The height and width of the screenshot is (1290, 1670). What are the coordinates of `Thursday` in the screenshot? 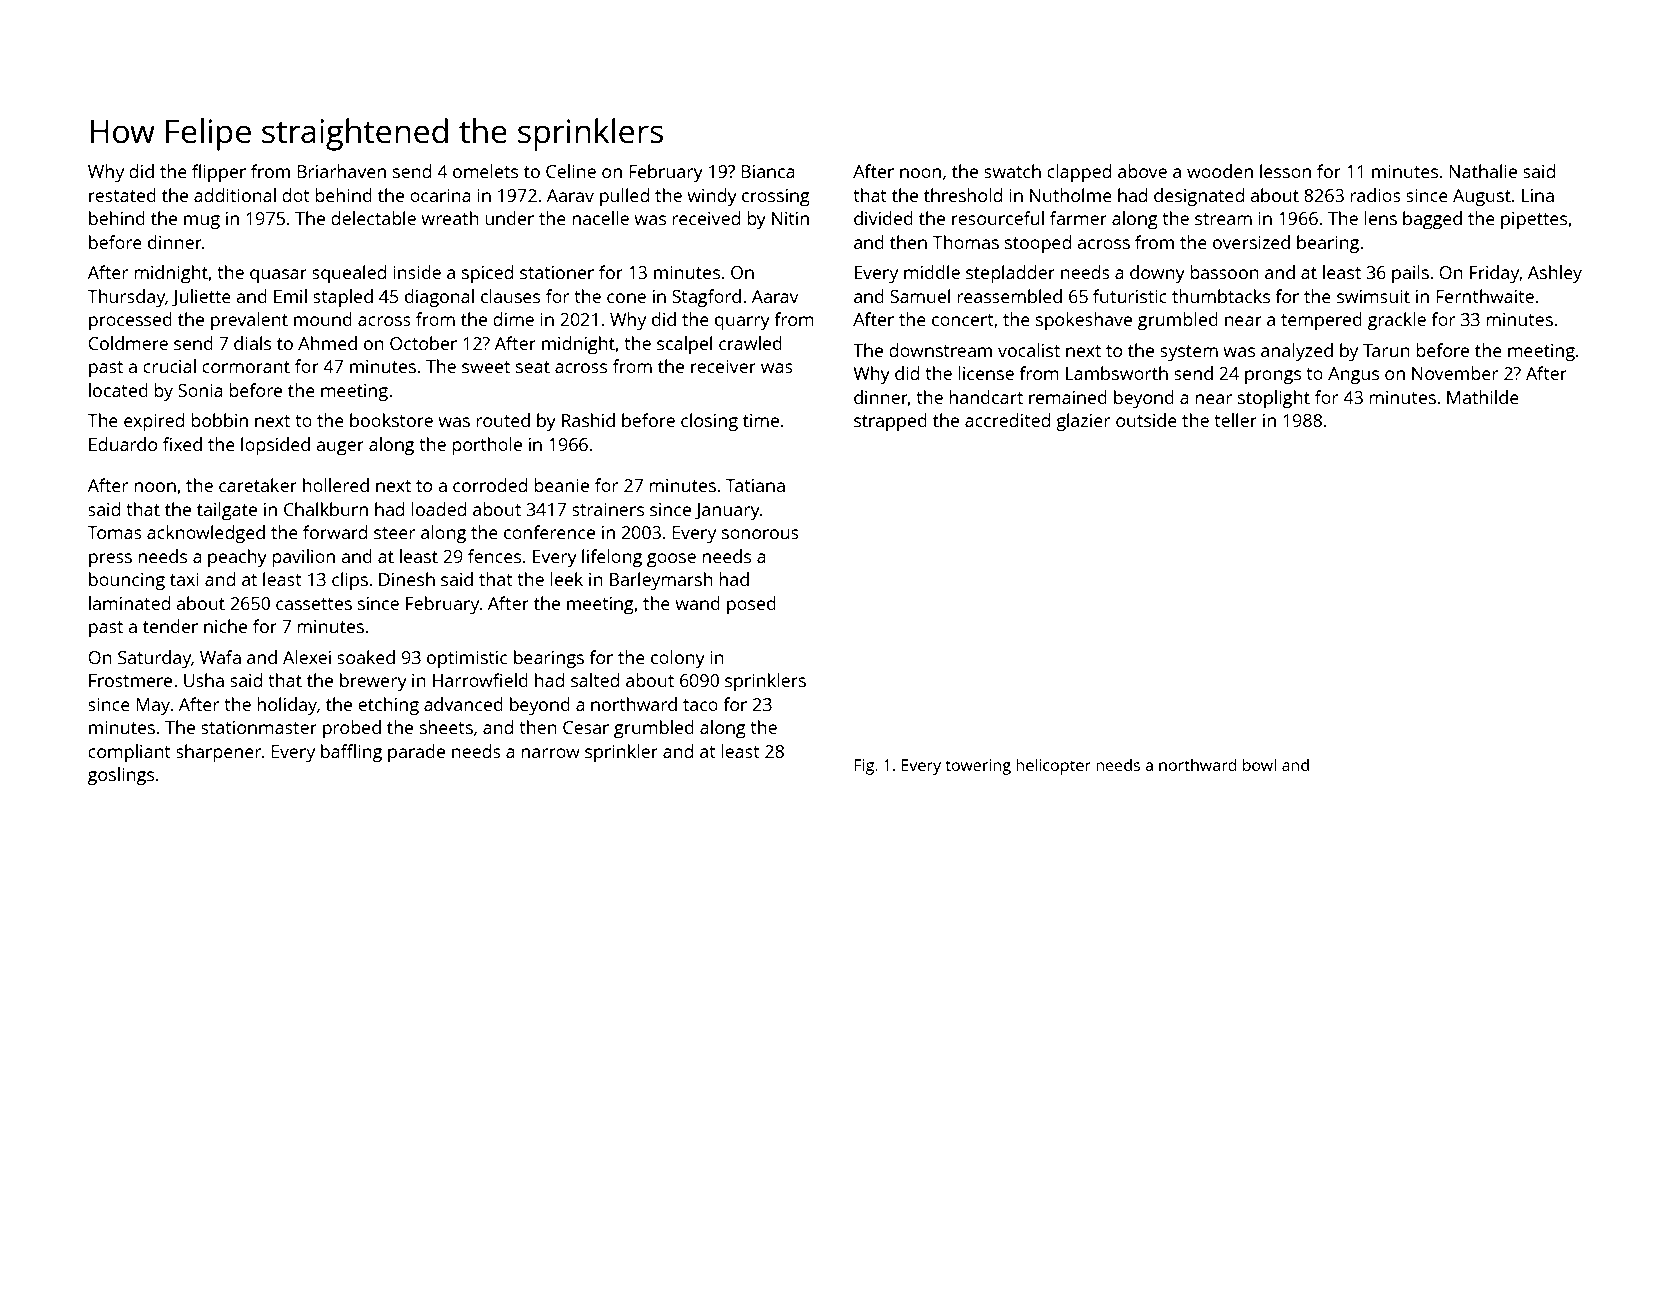 It's located at (126, 298).
